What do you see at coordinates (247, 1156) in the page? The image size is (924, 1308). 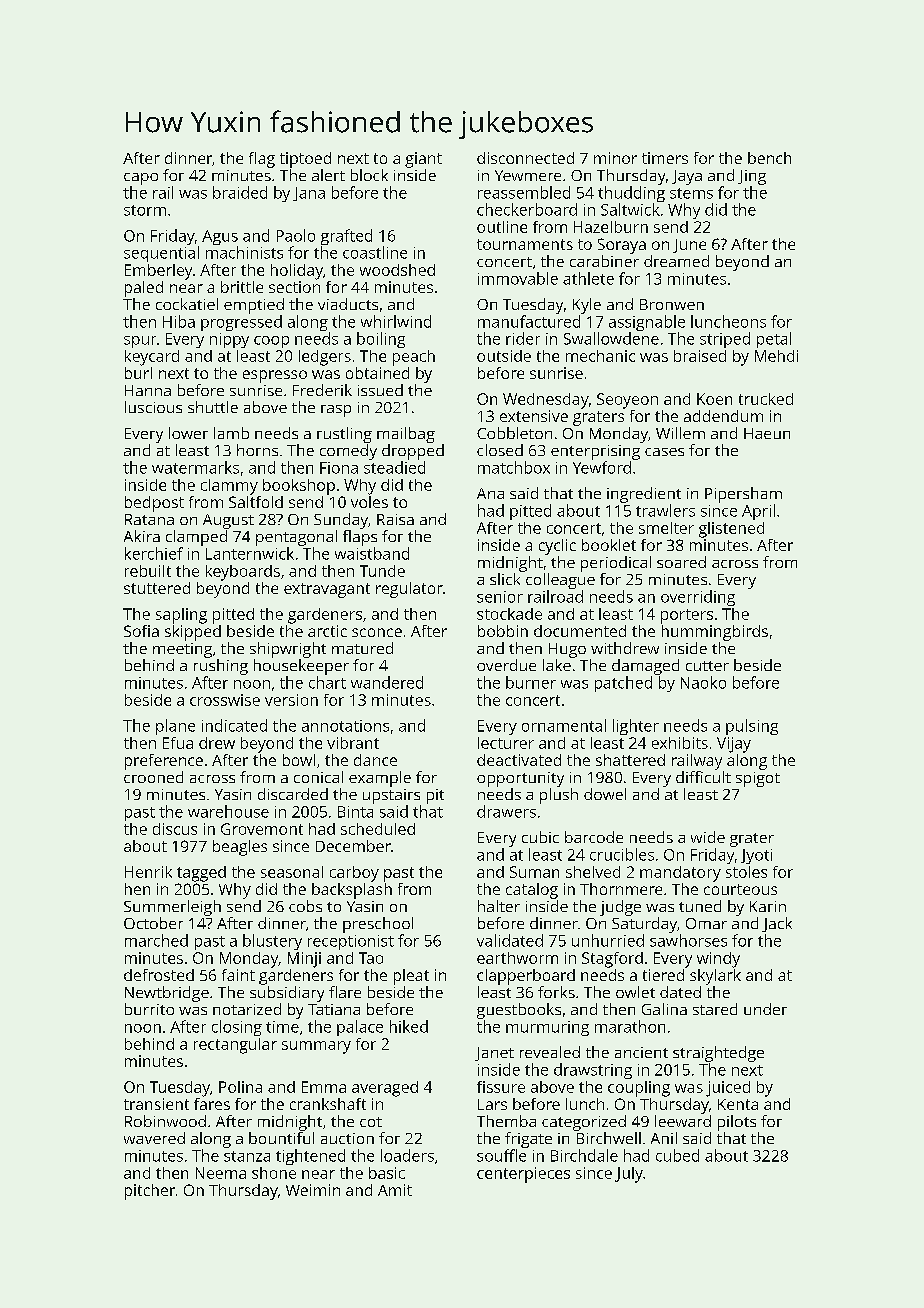 I see `stanza` at bounding box center [247, 1156].
